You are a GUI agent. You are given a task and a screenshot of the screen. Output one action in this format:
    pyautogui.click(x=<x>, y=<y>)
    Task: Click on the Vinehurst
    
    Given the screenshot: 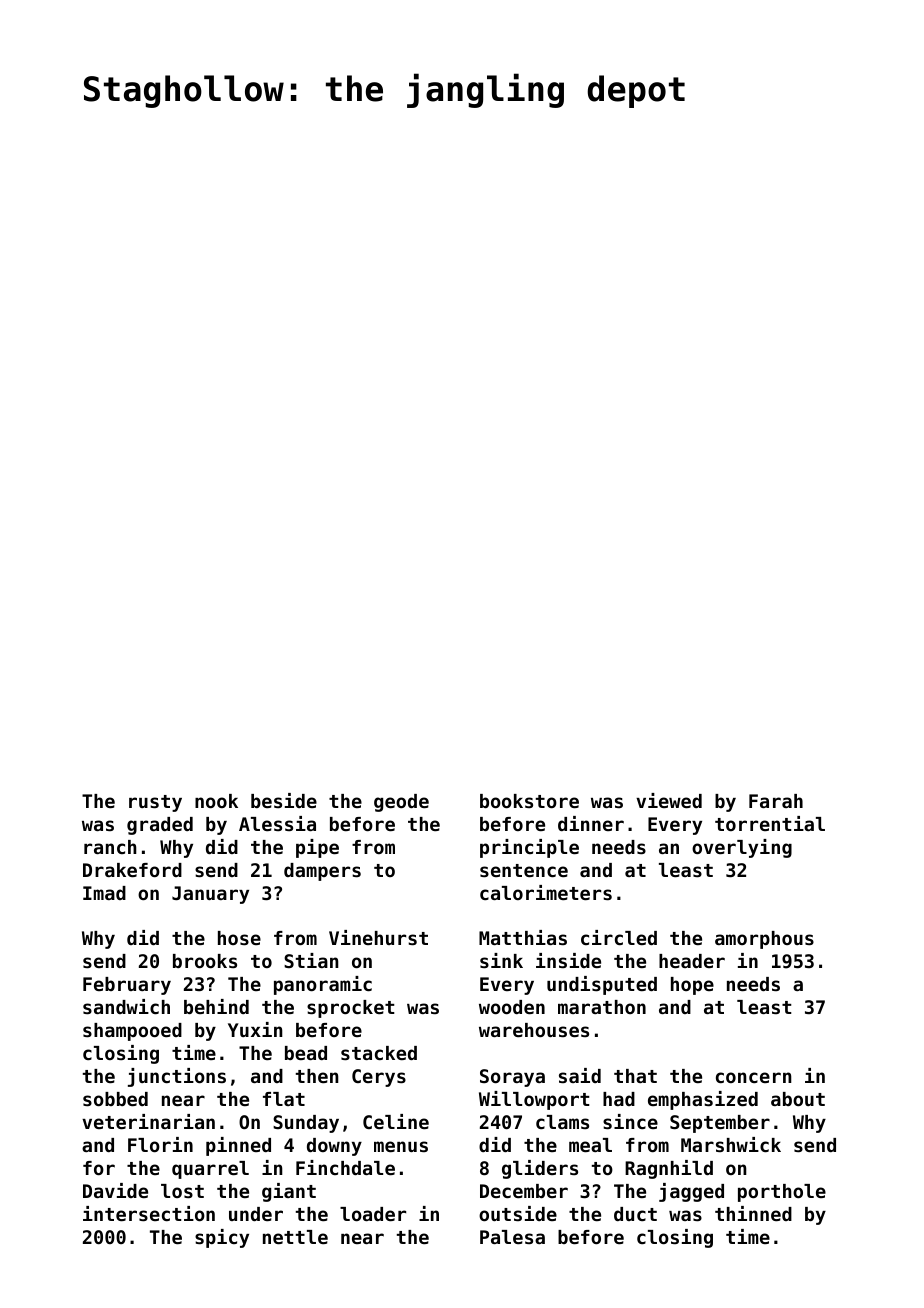 What is the action you would take?
    pyautogui.click(x=378, y=937)
